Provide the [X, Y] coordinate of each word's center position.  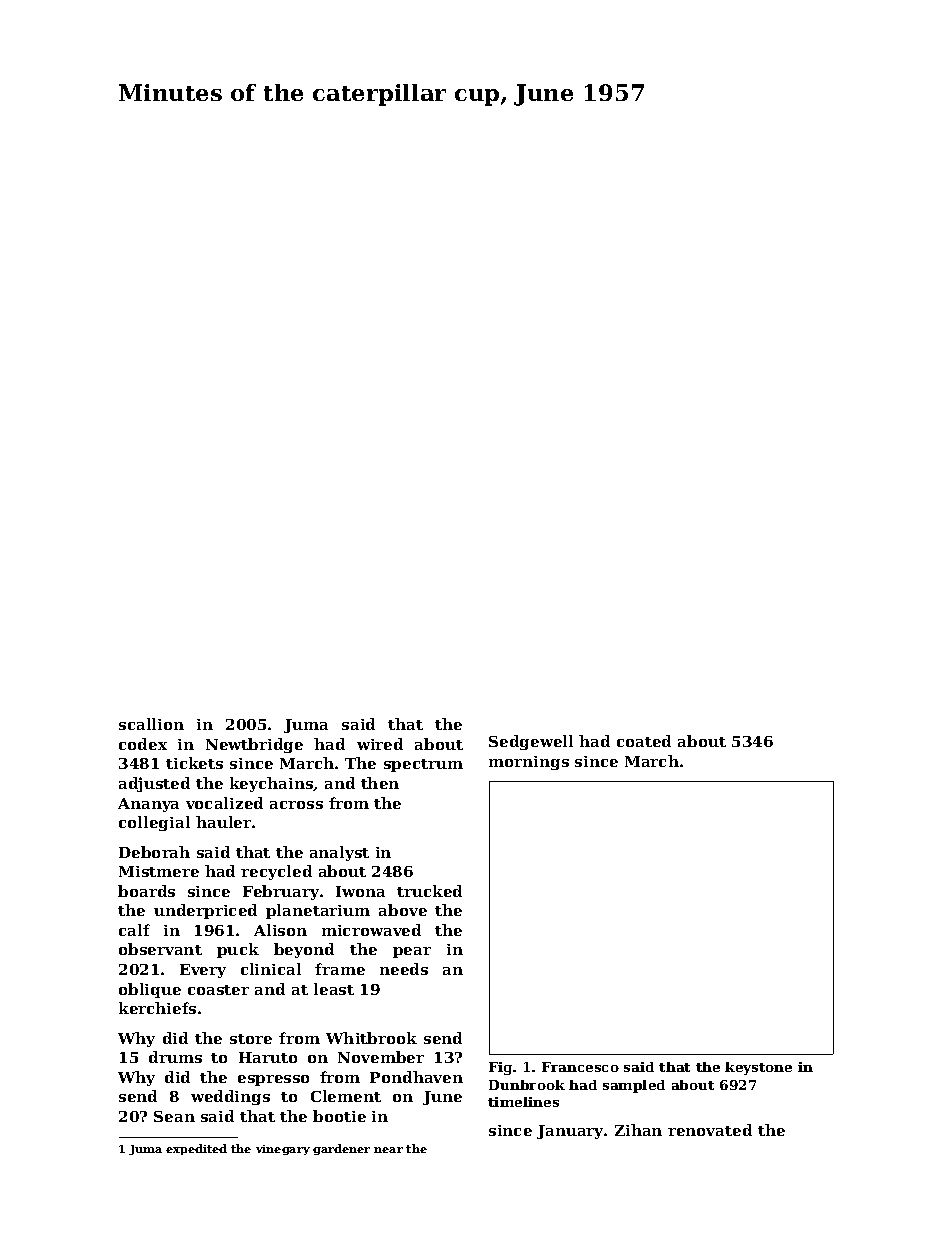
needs [404, 969]
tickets [194, 763]
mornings [529, 763]
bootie [339, 1116]
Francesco [580, 1067]
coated [644, 741]
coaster [218, 990]
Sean [174, 1116]
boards [146, 891]
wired [380, 744]
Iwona [360, 891]
